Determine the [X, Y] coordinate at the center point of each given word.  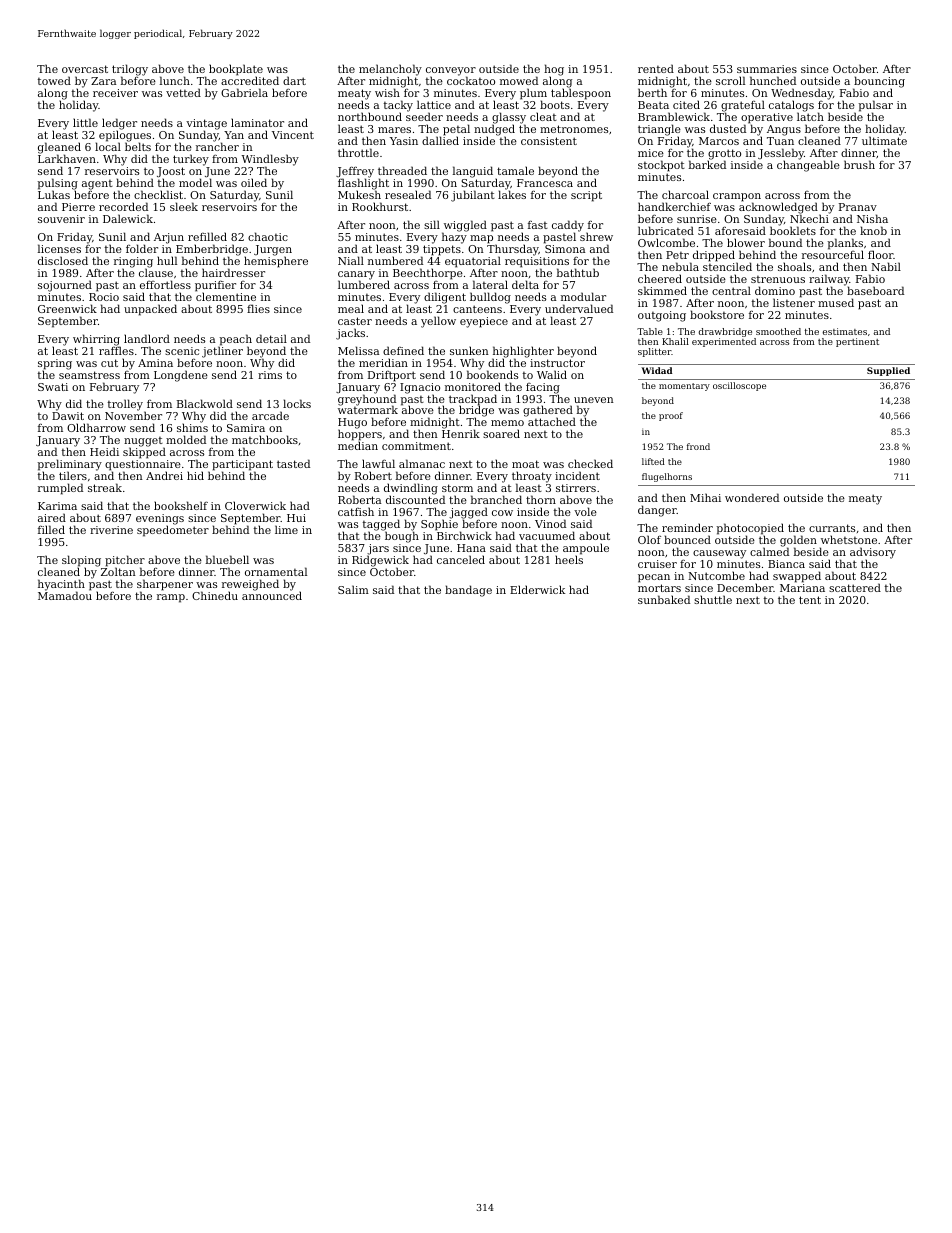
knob [873, 230]
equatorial [473, 262]
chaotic [268, 236]
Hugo [352, 424]
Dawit [68, 416]
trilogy [130, 70]
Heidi [104, 451]
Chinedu [215, 595]
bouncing [879, 82]
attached [552, 422]
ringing [133, 262]
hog [554, 70]
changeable [808, 166]
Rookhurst [380, 206]
